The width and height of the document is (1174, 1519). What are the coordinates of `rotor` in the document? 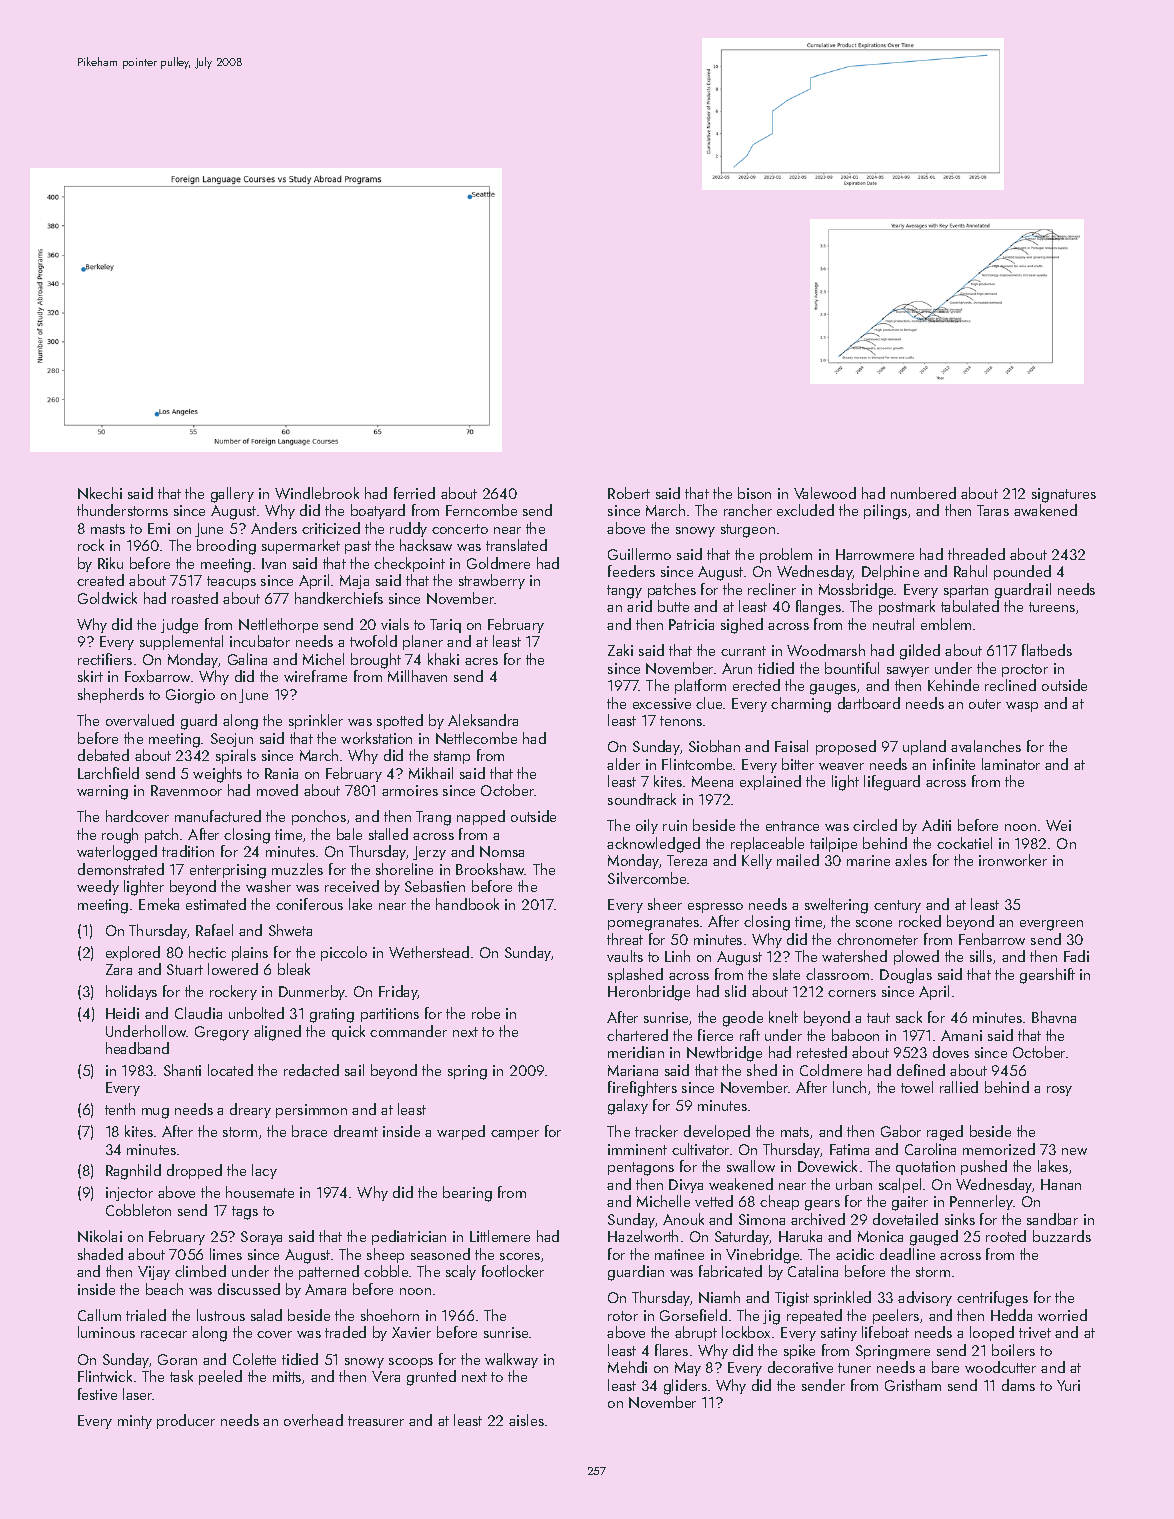 It's located at (623, 1316).
